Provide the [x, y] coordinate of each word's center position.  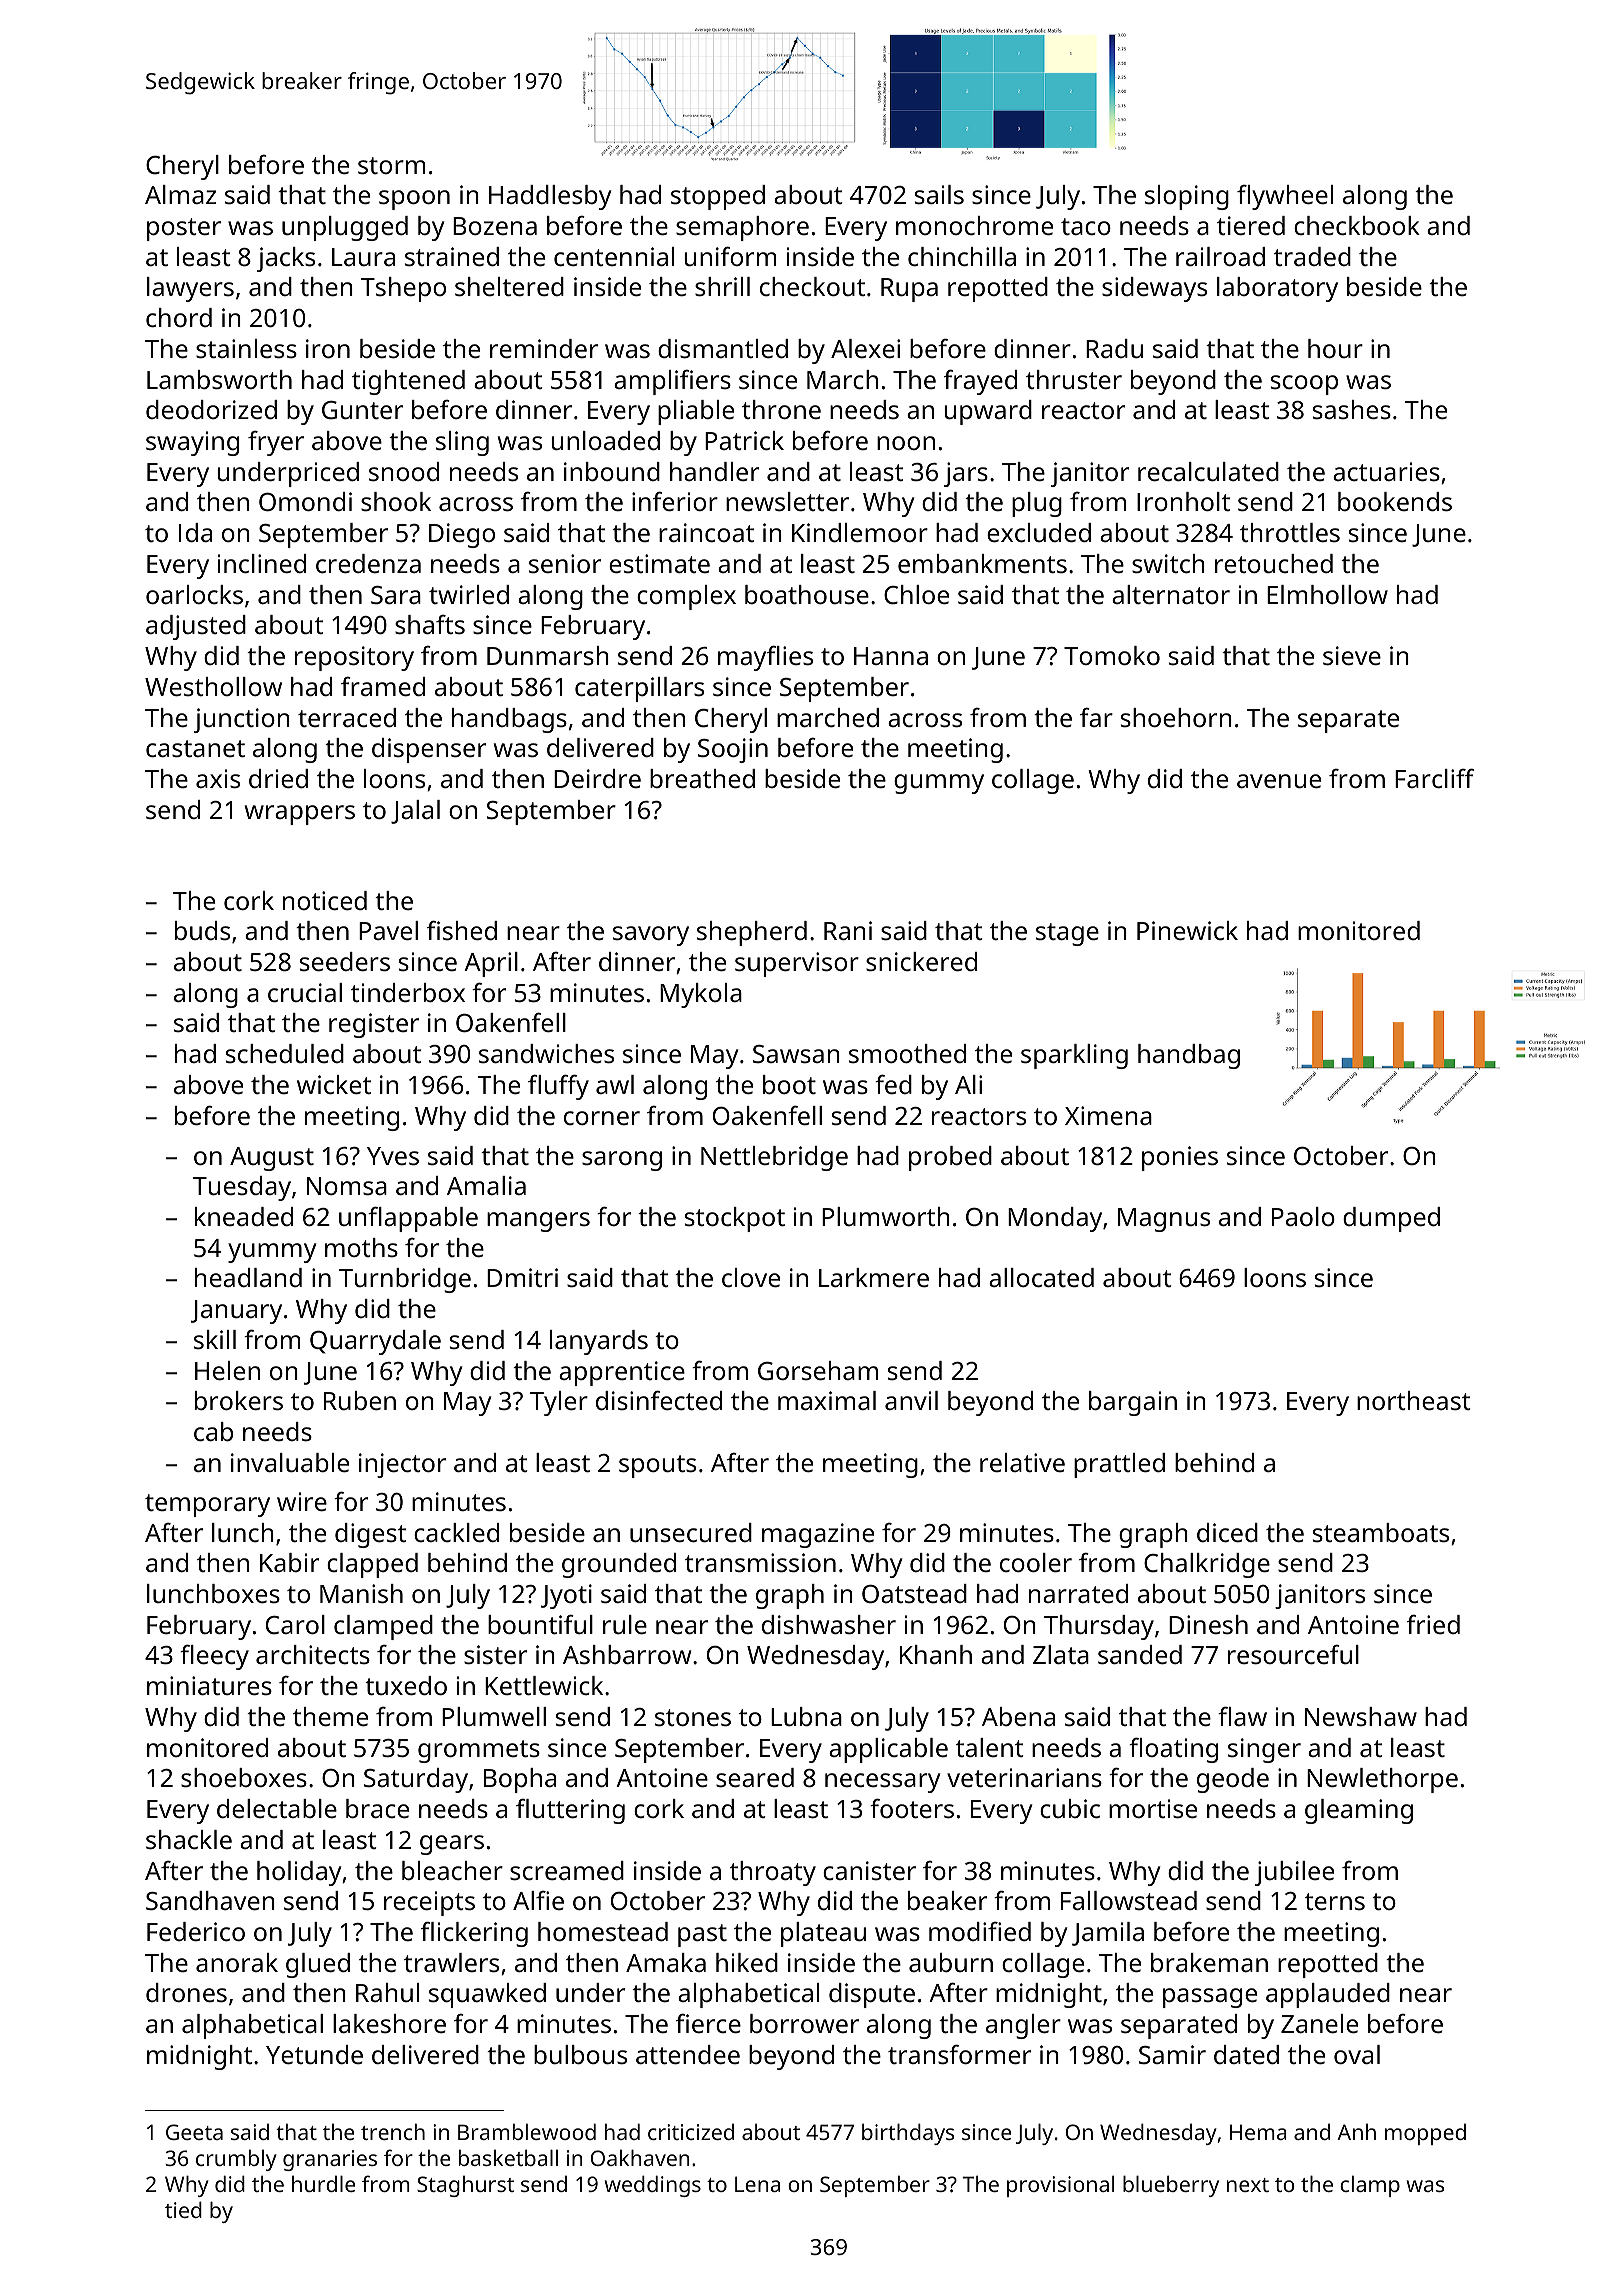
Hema [1258, 2132]
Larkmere [874, 1277]
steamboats [1381, 1532]
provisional [1060, 2186]
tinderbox [408, 992]
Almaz [180, 194]
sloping [1187, 197]
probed [950, 1158]
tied [183, 2209]
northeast [1414, 1400]
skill [215, 1339]
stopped [718, 197]
